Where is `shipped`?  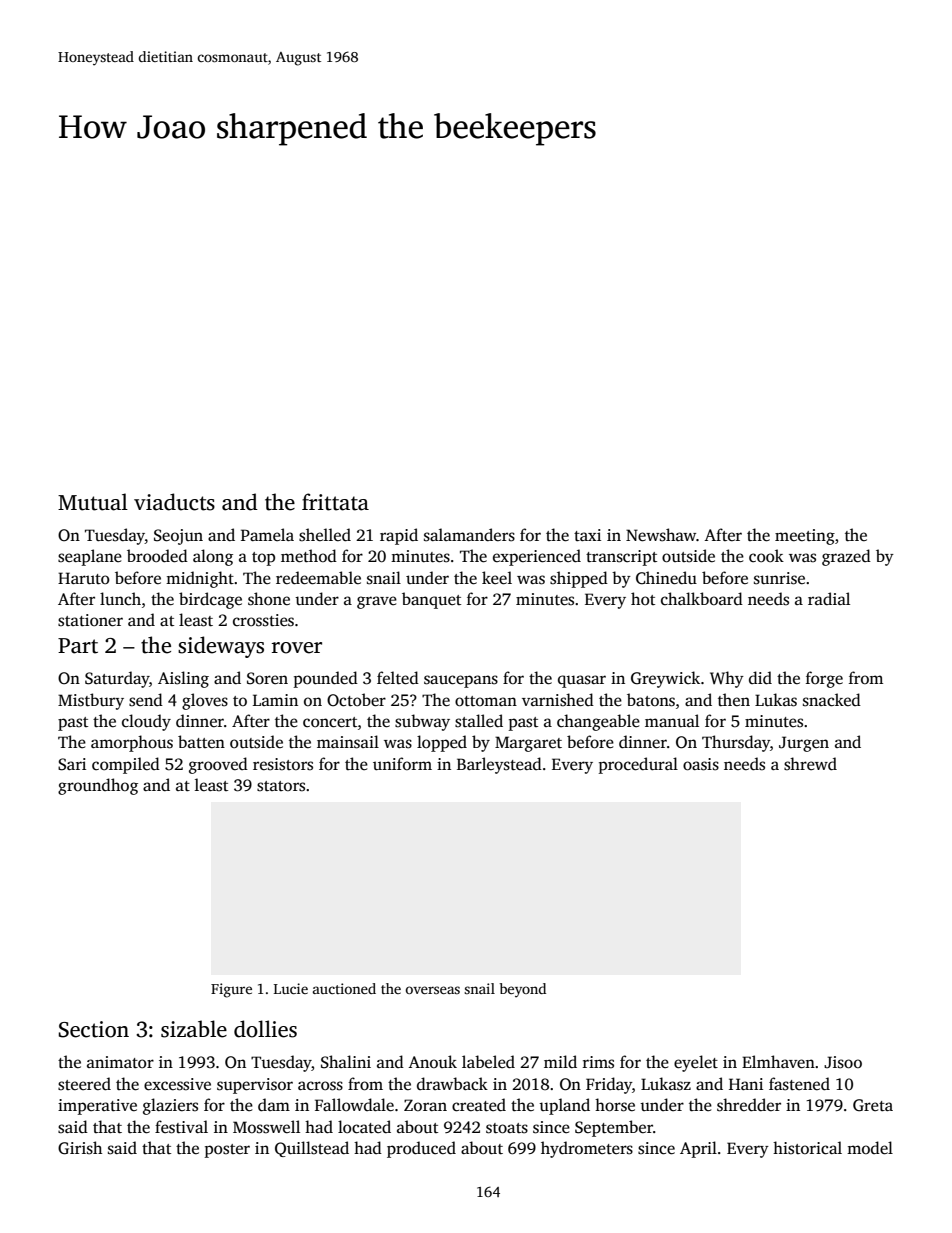 shipped is located at coordinates (579, 579).
